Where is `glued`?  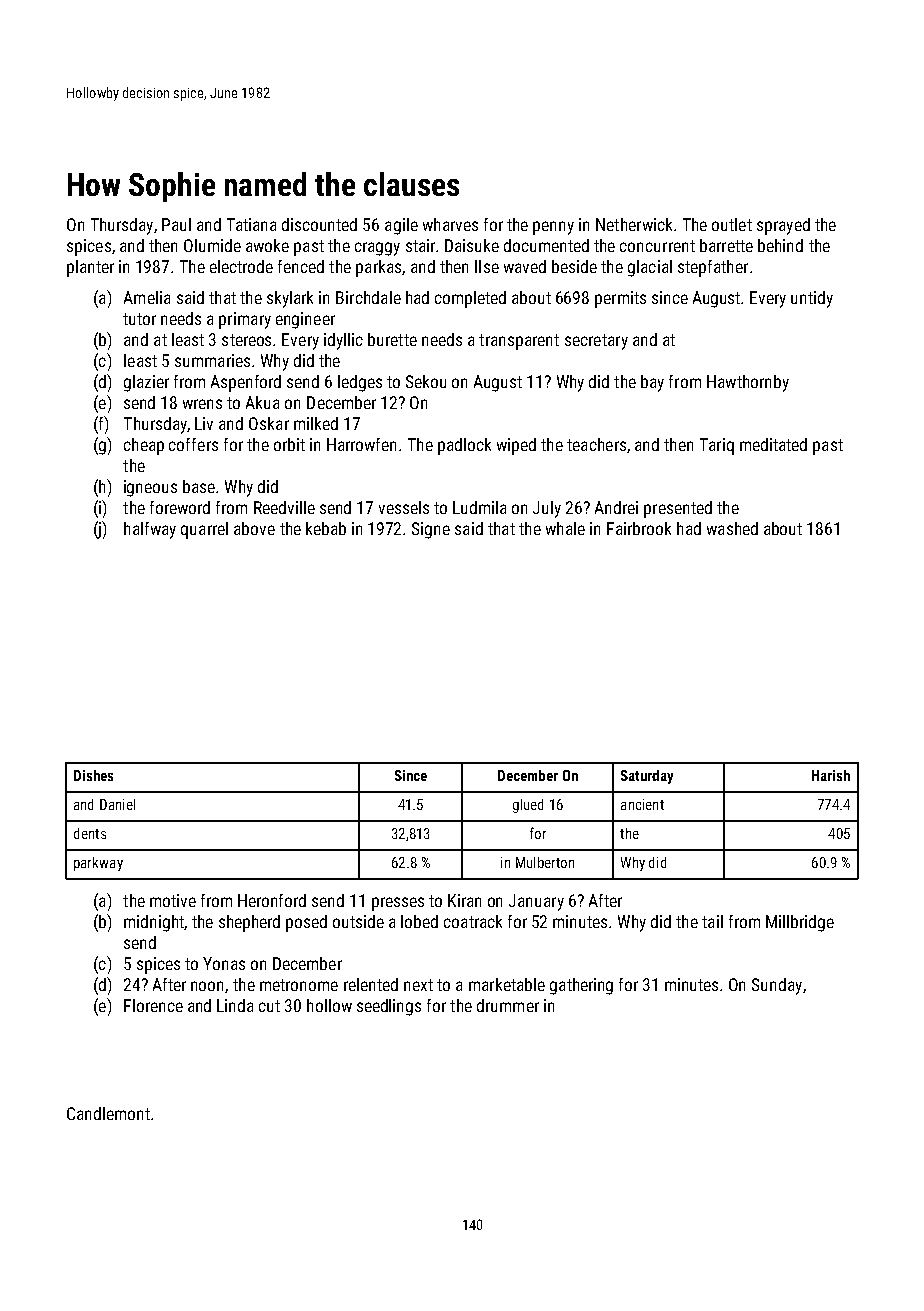
glued is located at coordinates (528, 806).
